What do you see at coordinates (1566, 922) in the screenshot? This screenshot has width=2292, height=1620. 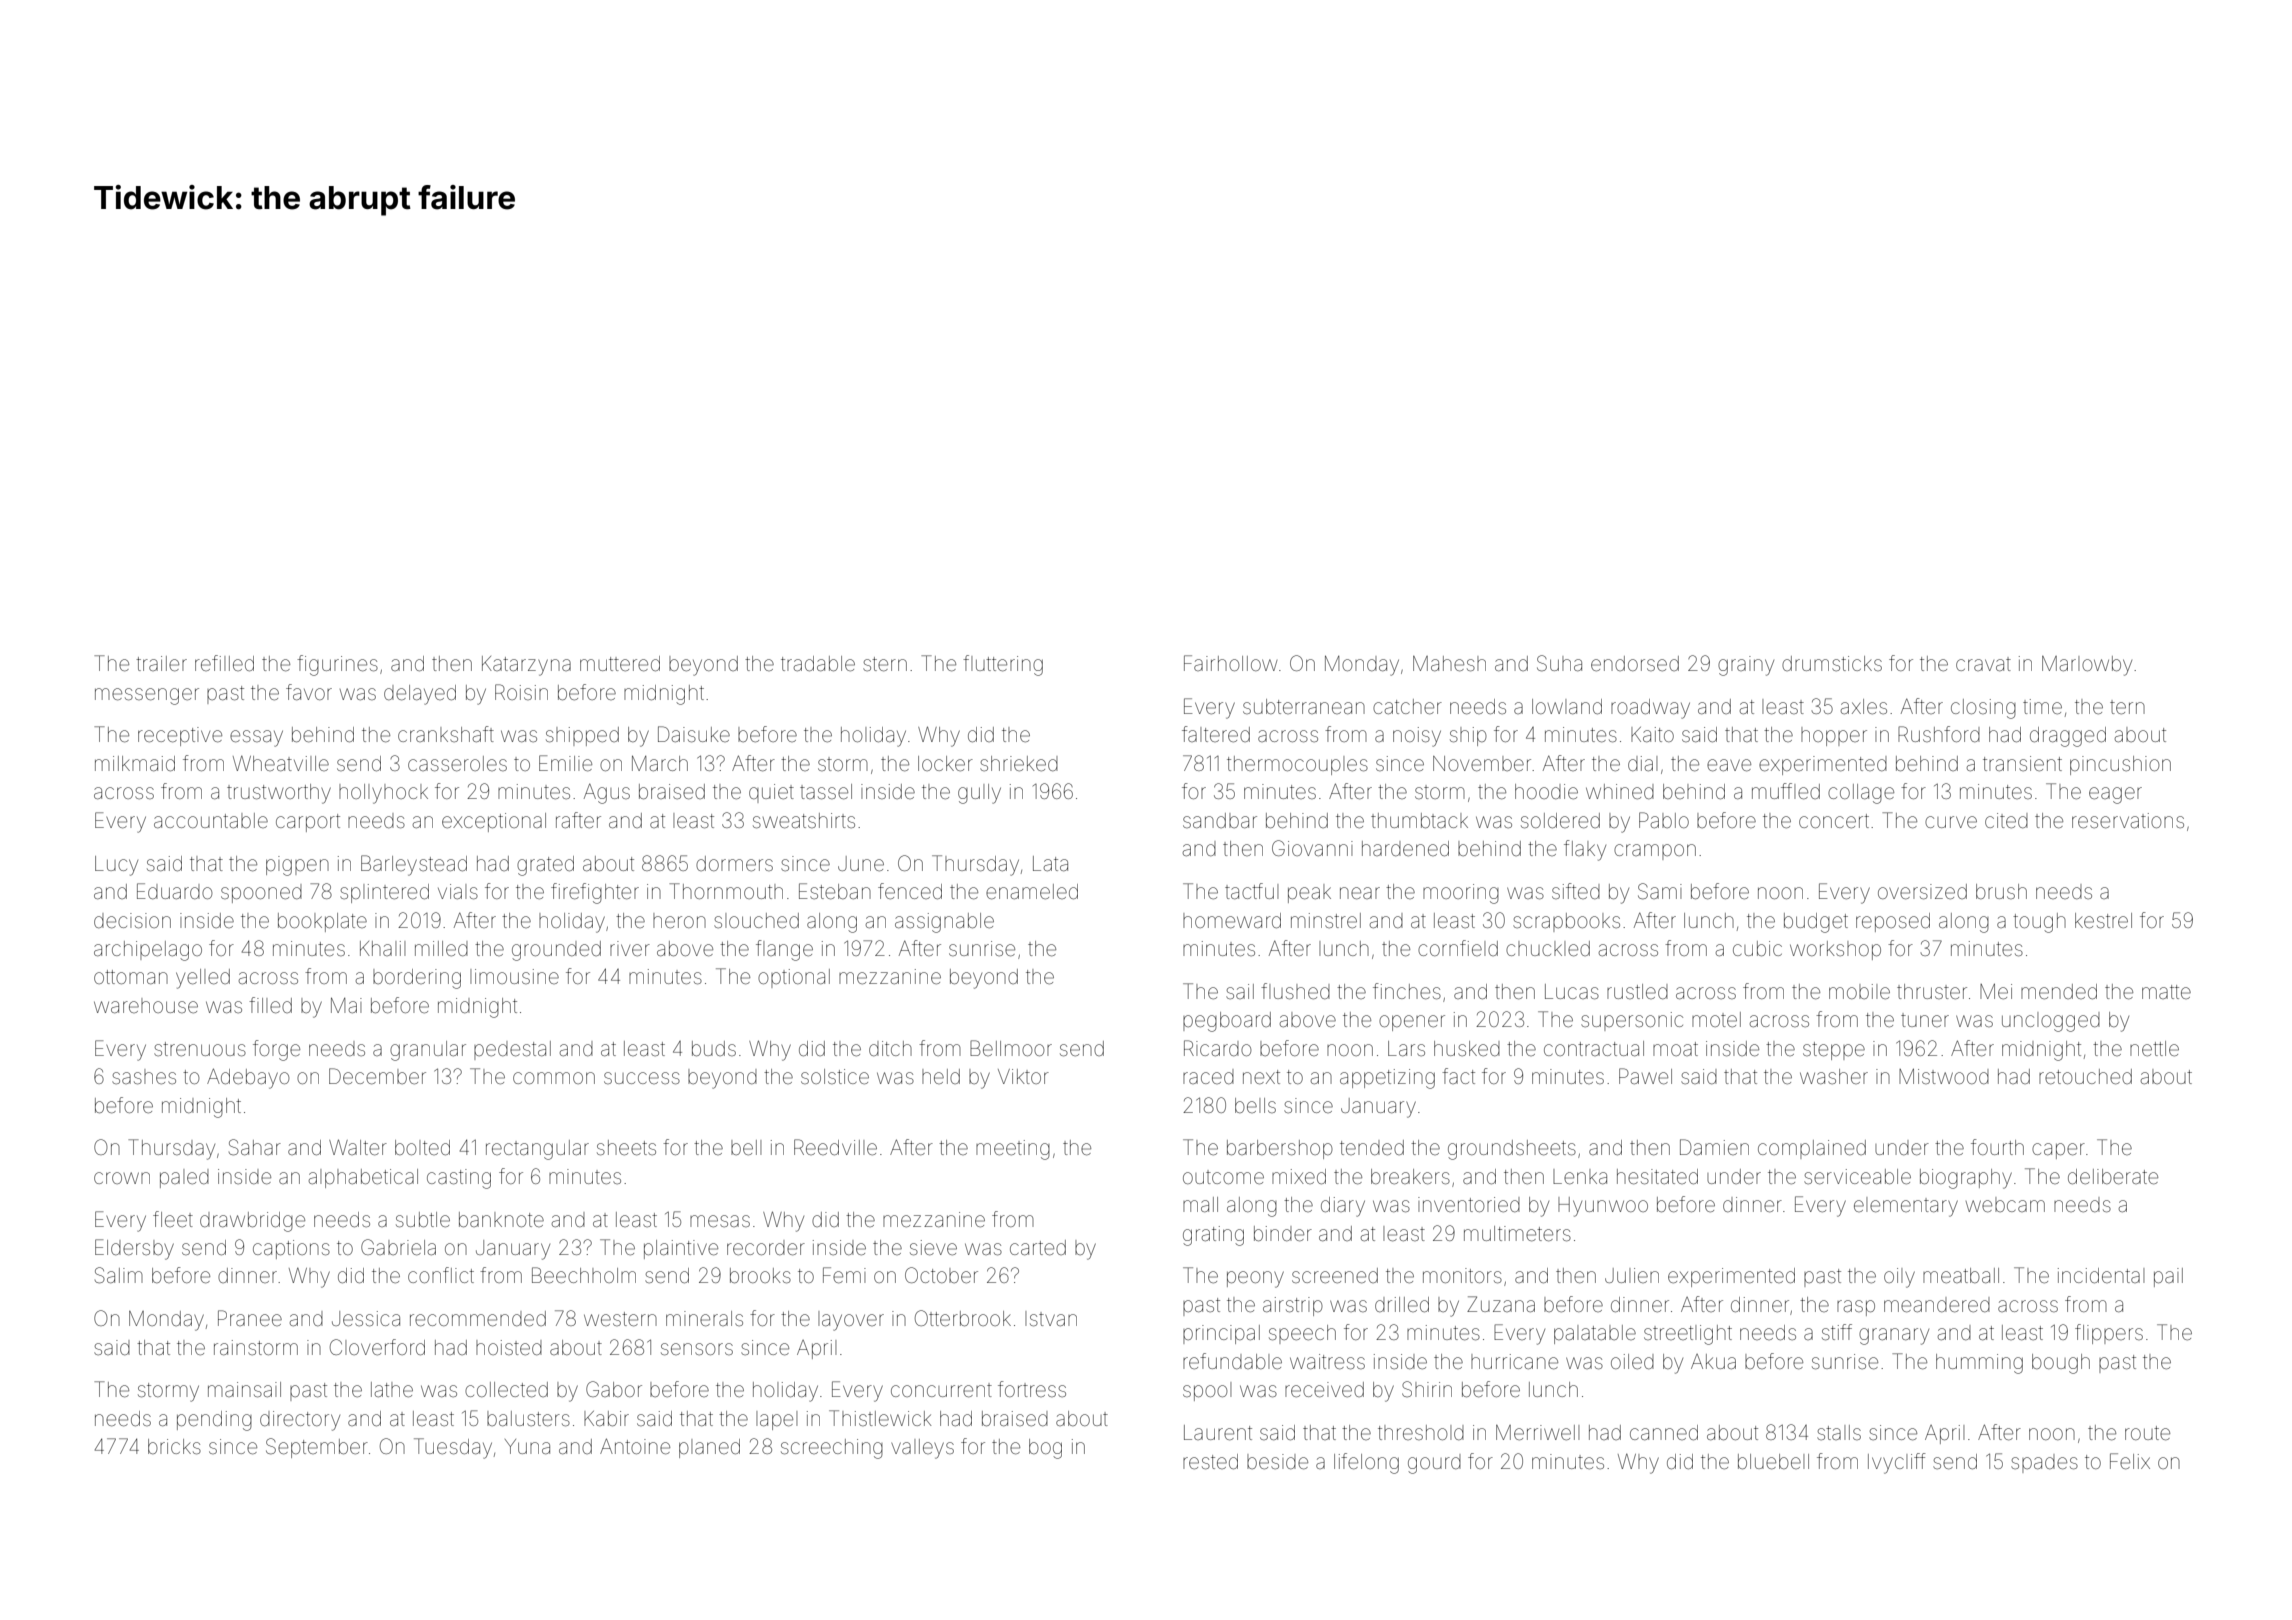 I see `scrapbooks` at bounding box center [1566, 922].
